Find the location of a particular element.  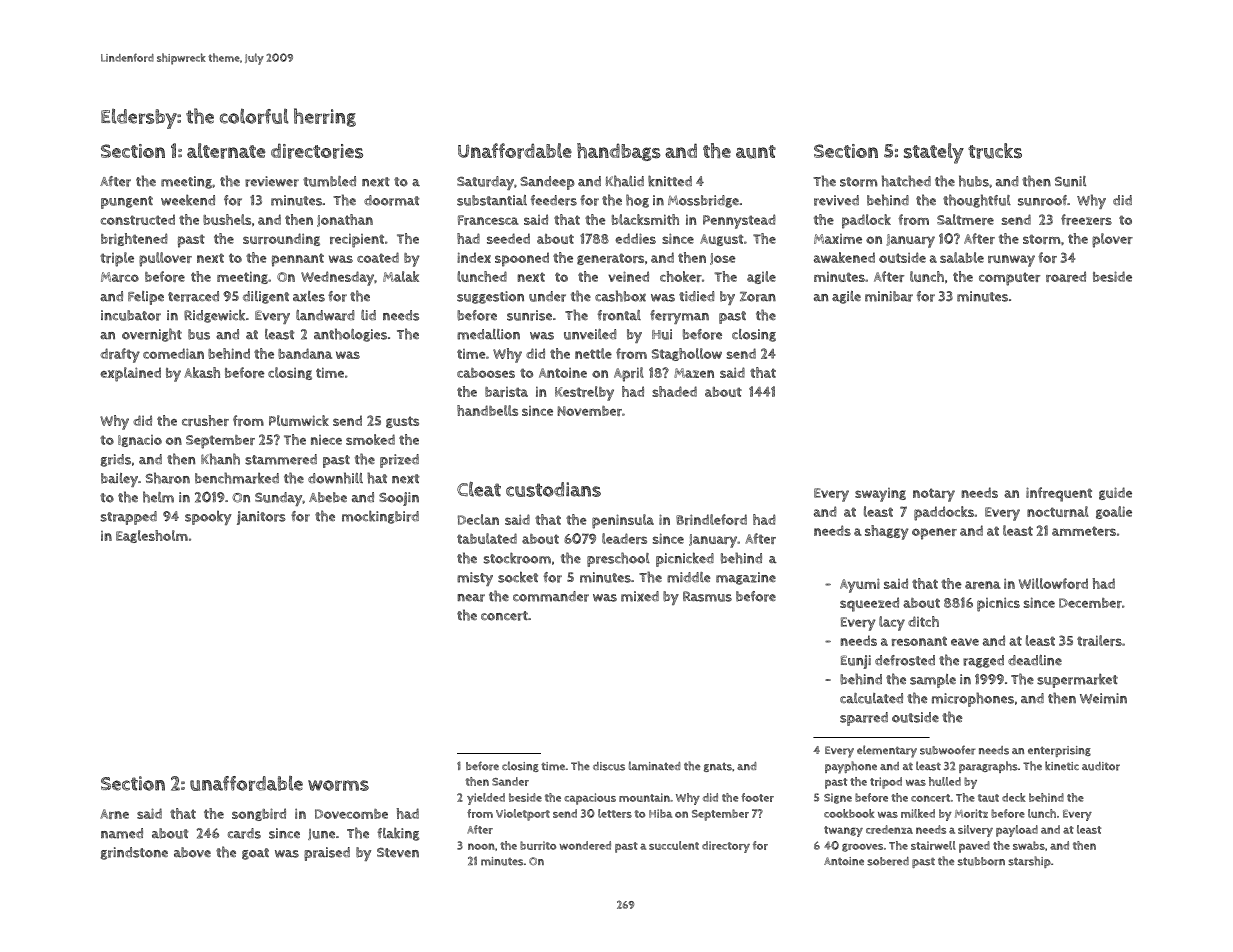

Weimin is located at coordinates (1103, 698).
